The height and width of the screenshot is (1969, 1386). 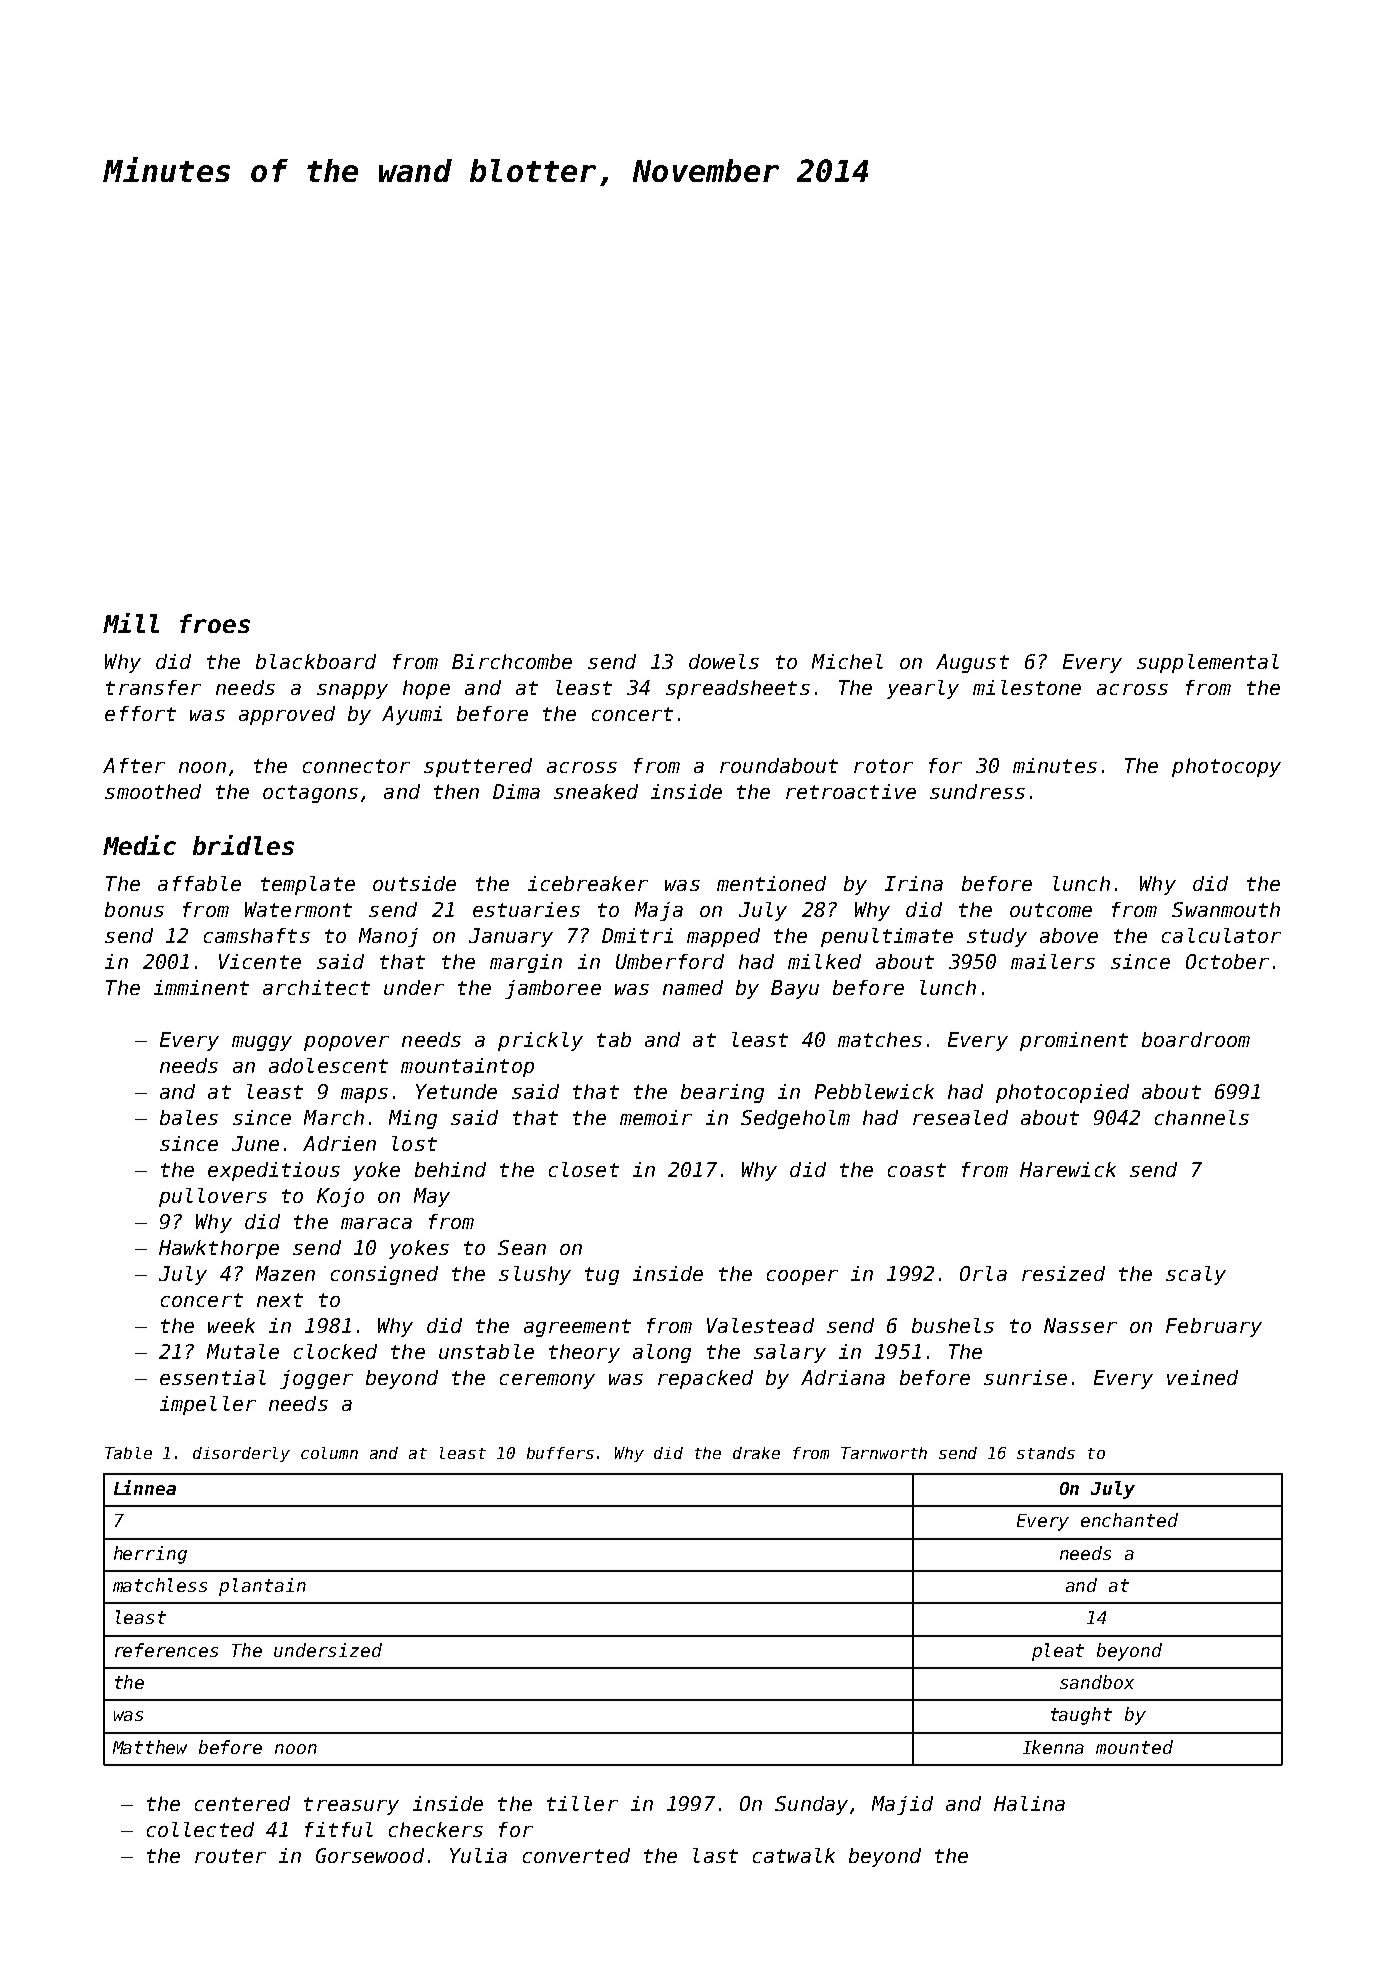 What do you see at coordinates (512, 661) in the screenshot?
I see `Birchcombe` at bounding box center [512, 661].
